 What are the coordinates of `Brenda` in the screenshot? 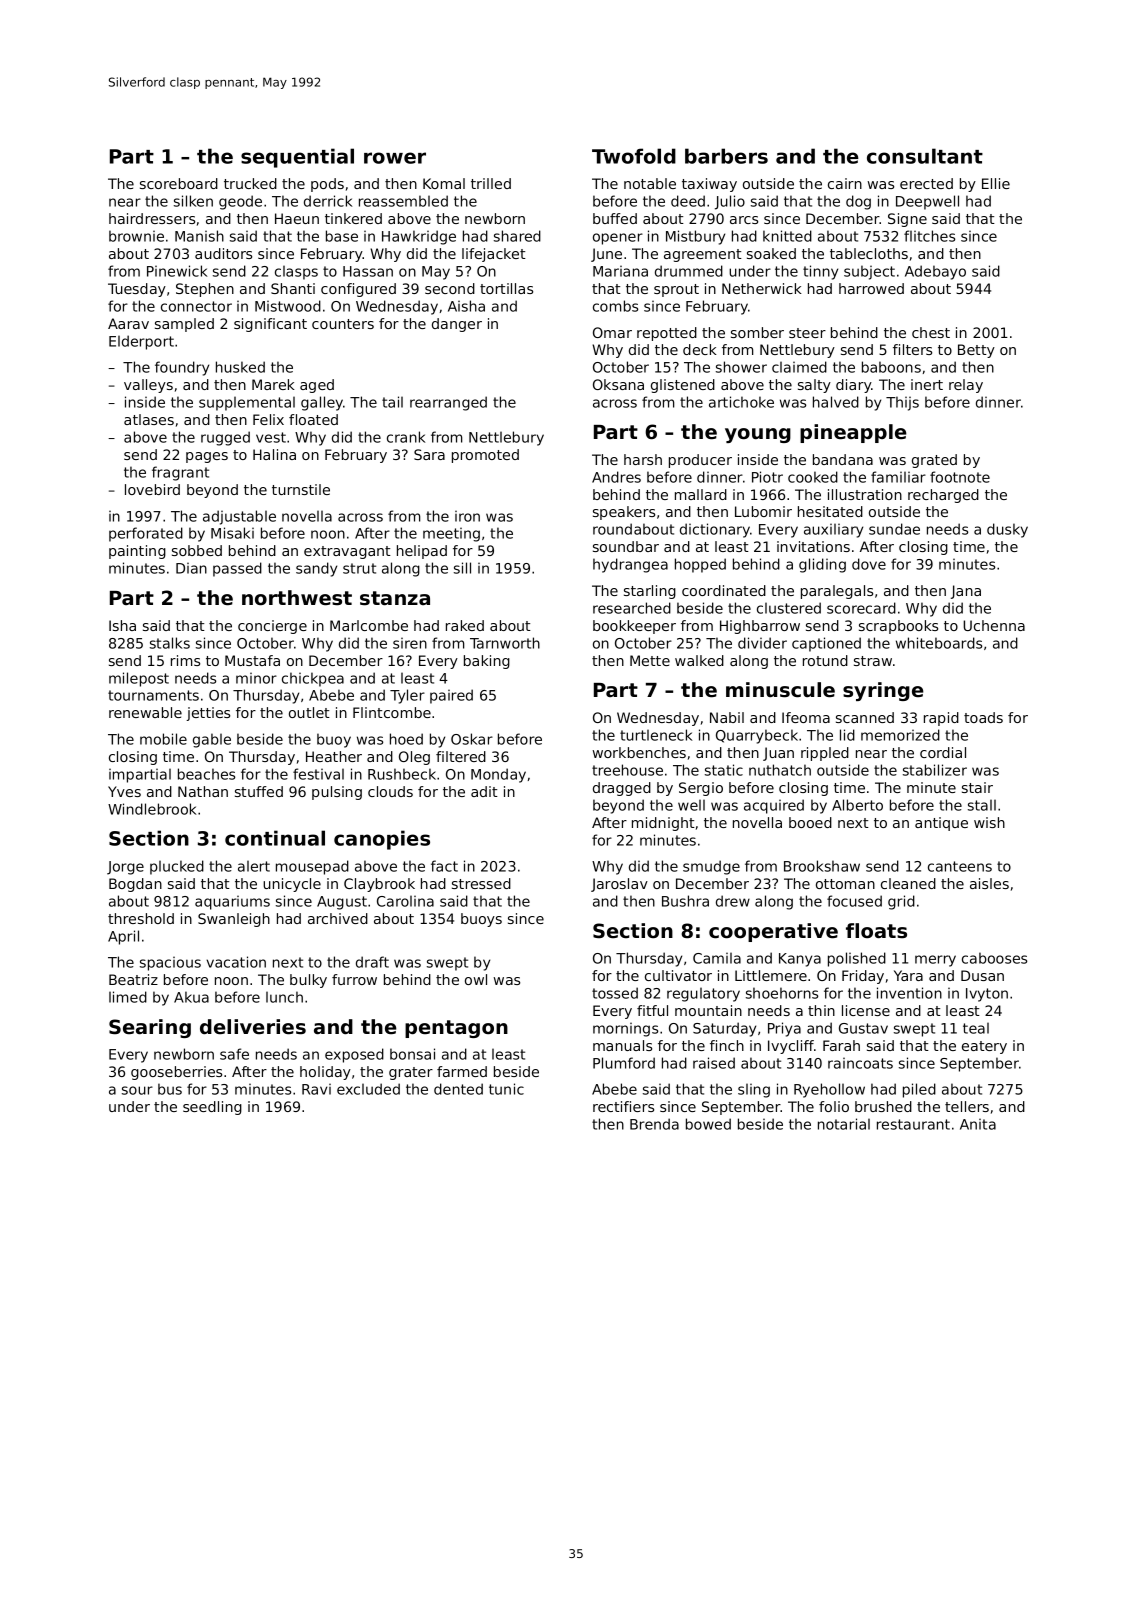 It's located at (654, 1124).
